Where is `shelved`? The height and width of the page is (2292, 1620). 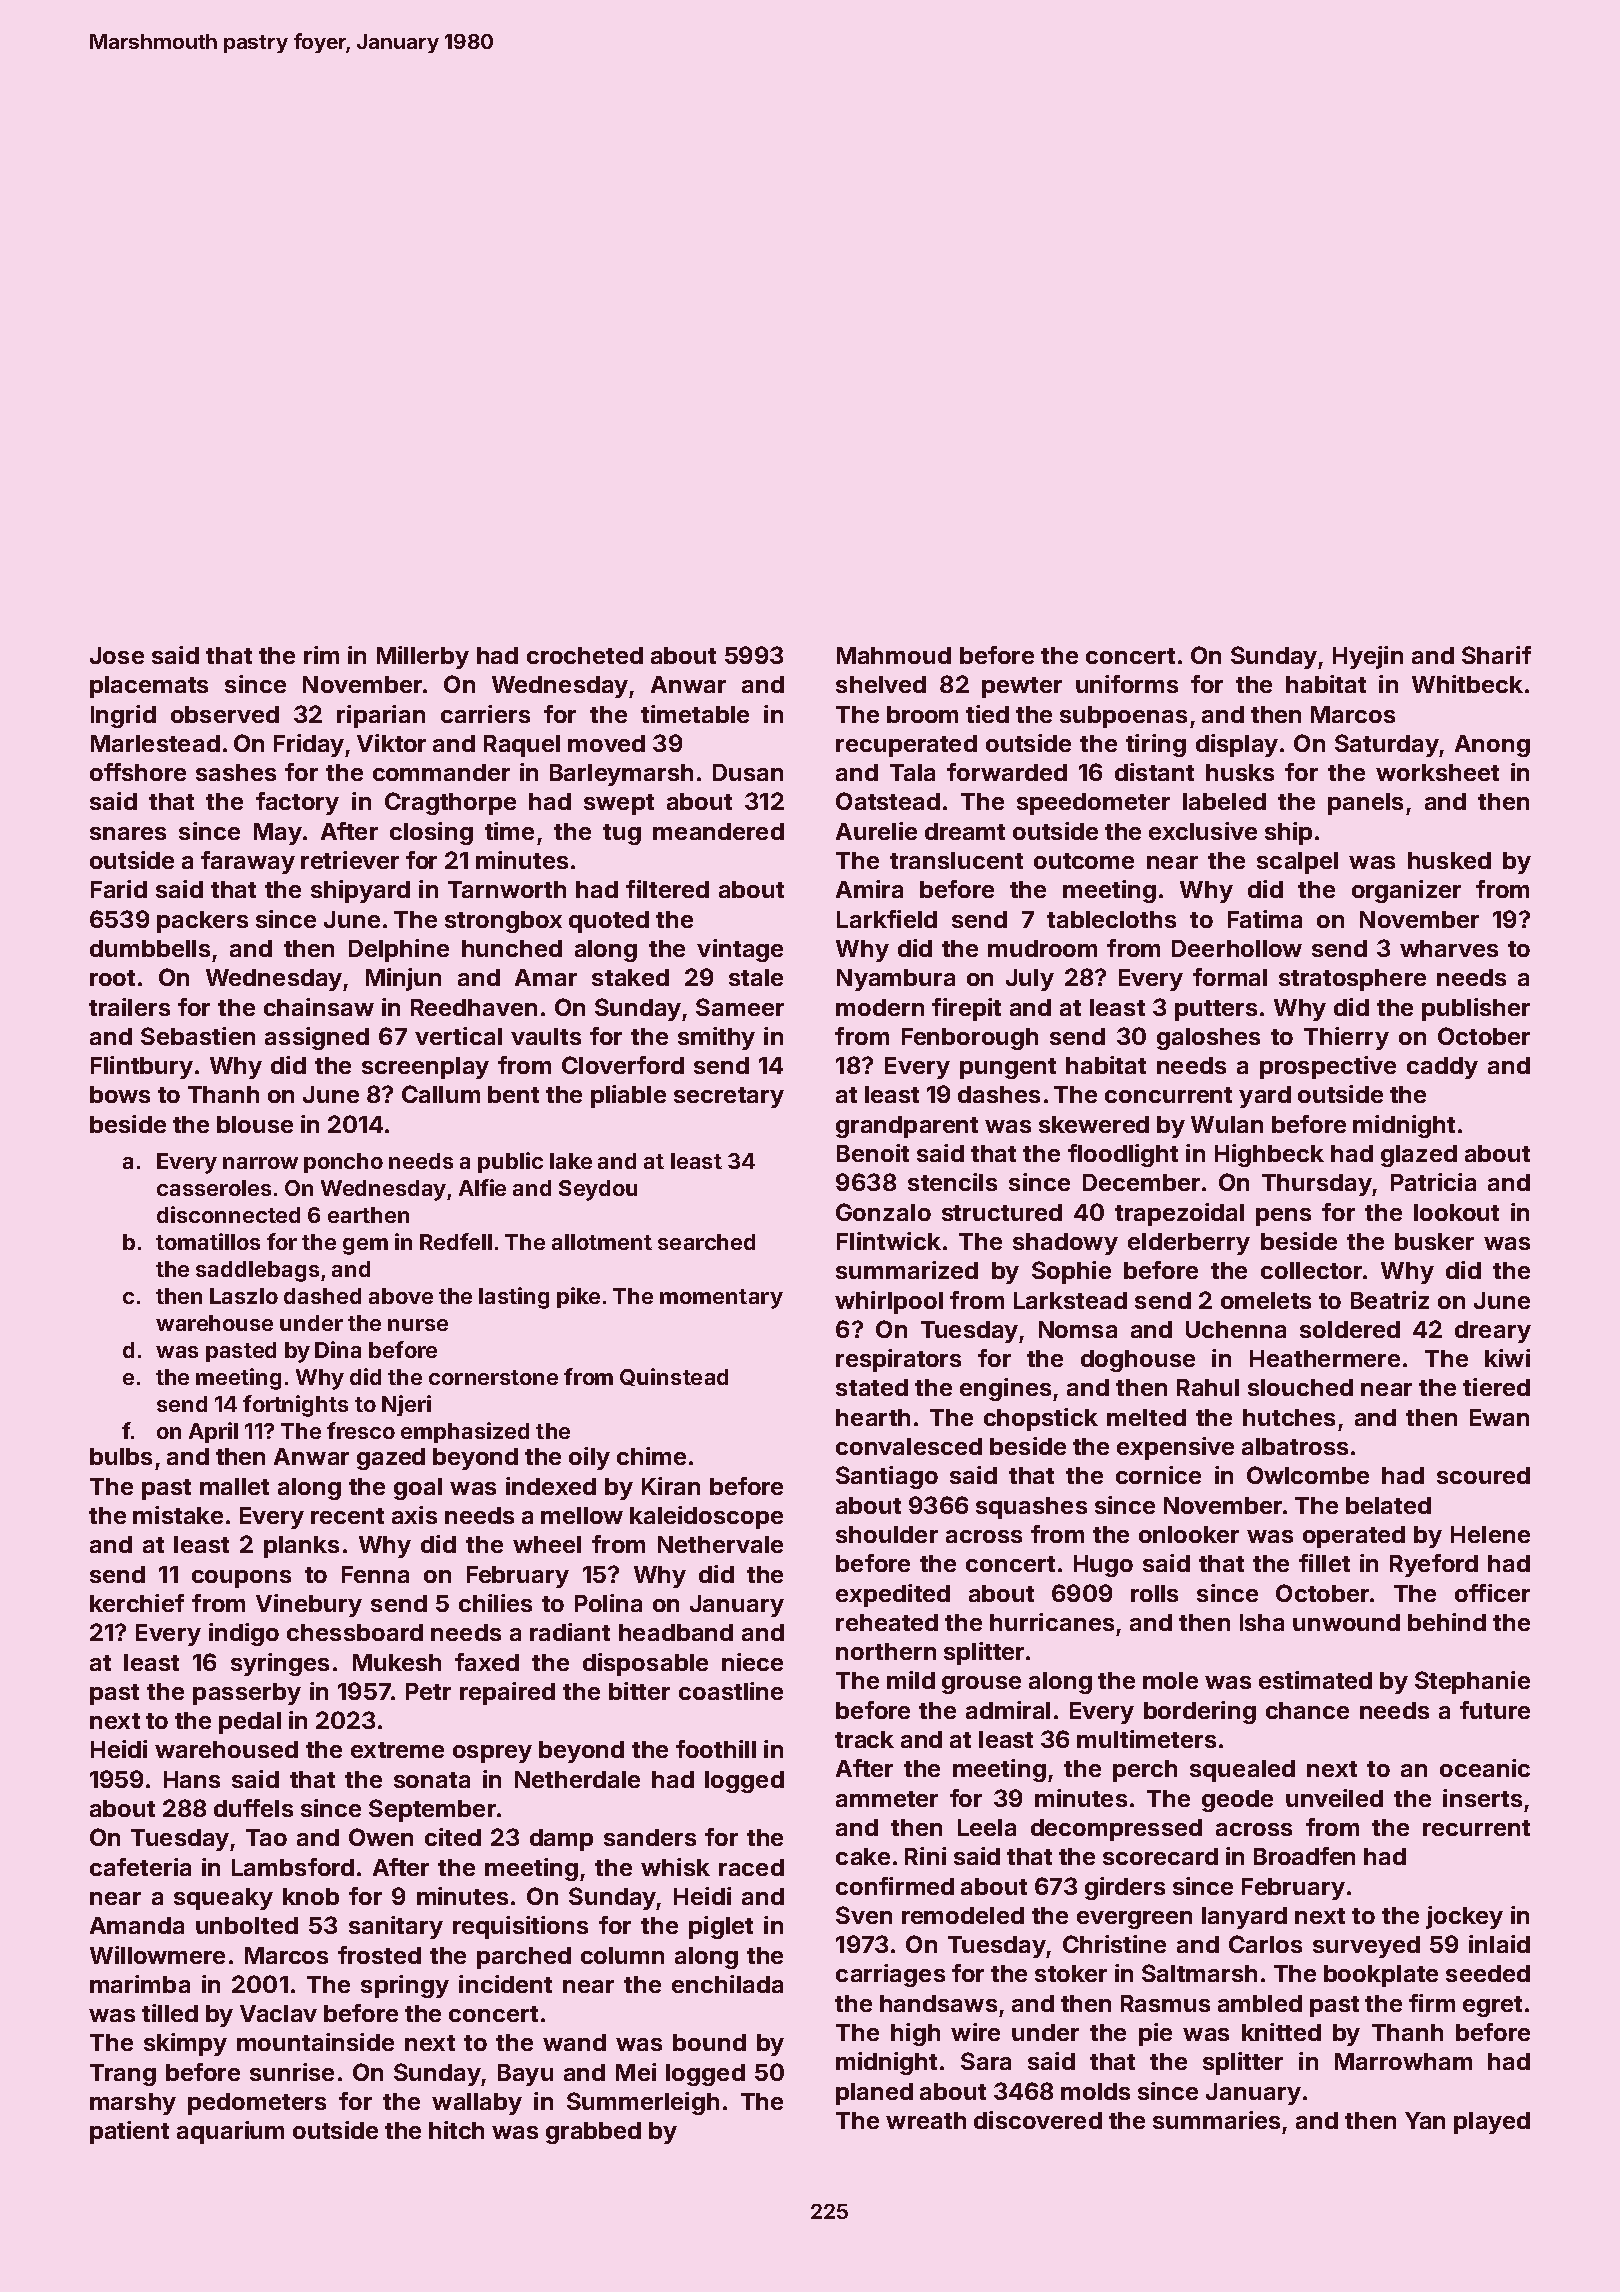 shelved is located at coordinates (881, 684).
